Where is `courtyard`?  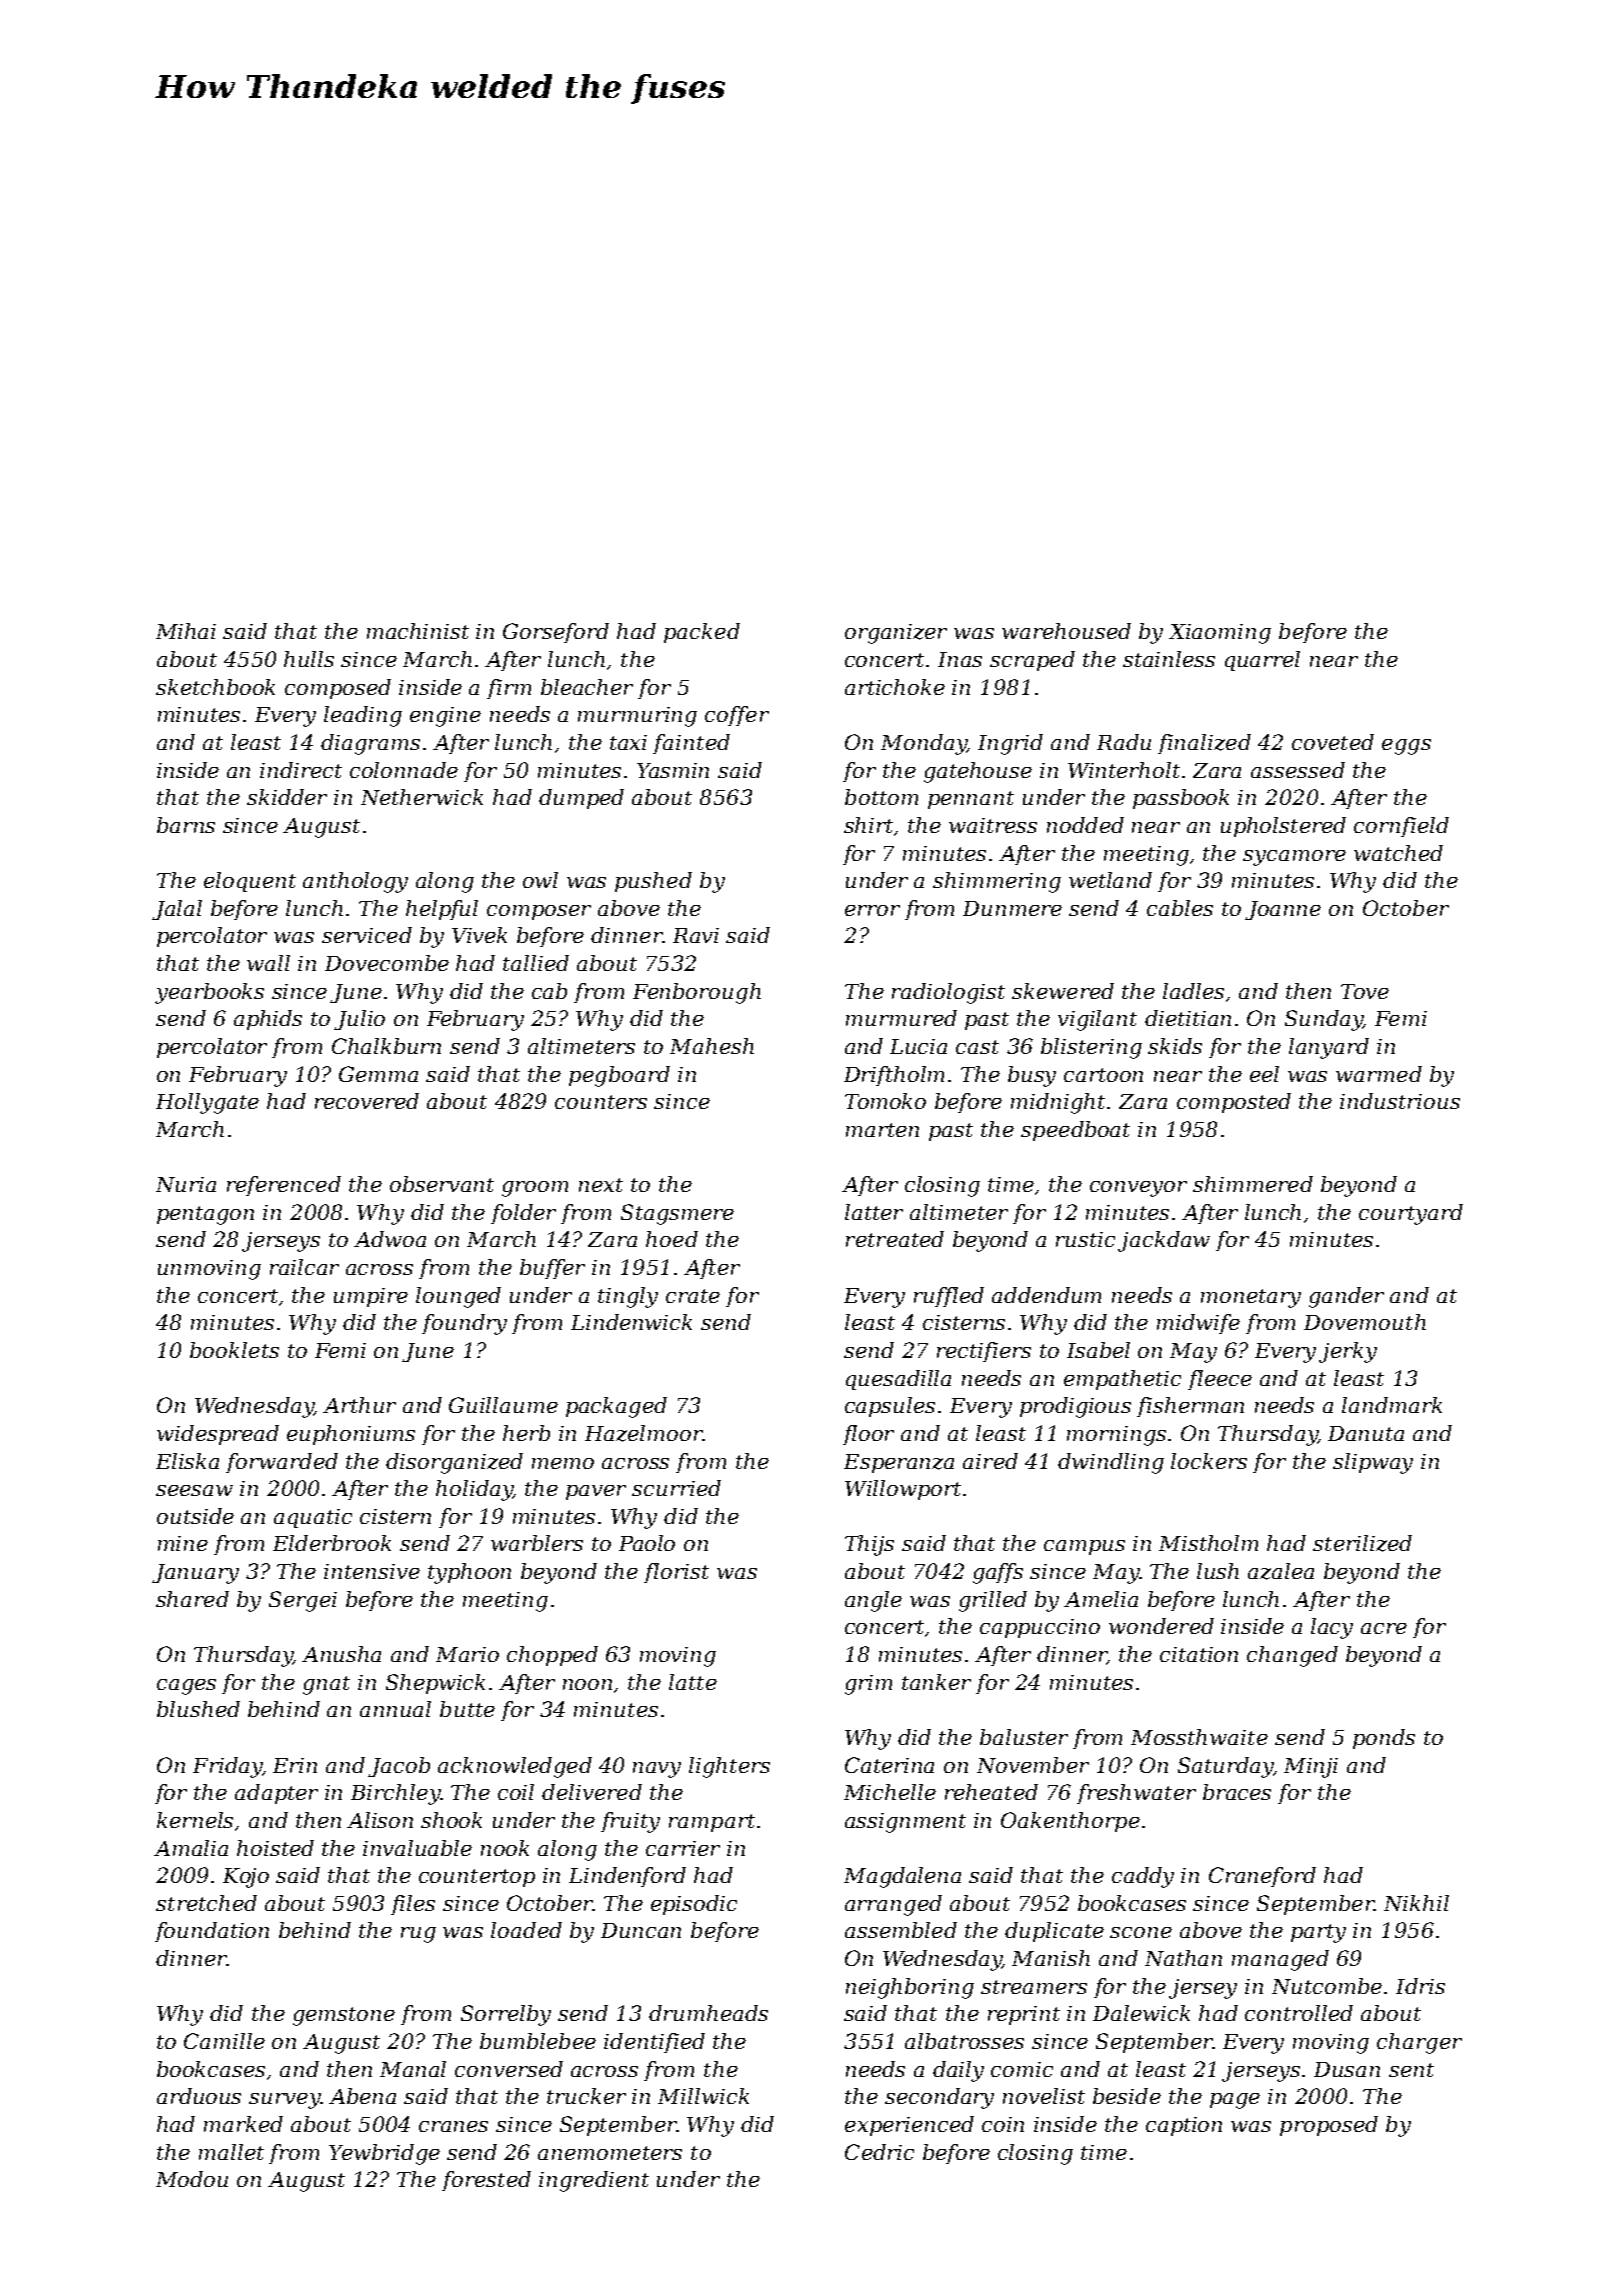 courtyard is located at coordinates (1411, 1214).
